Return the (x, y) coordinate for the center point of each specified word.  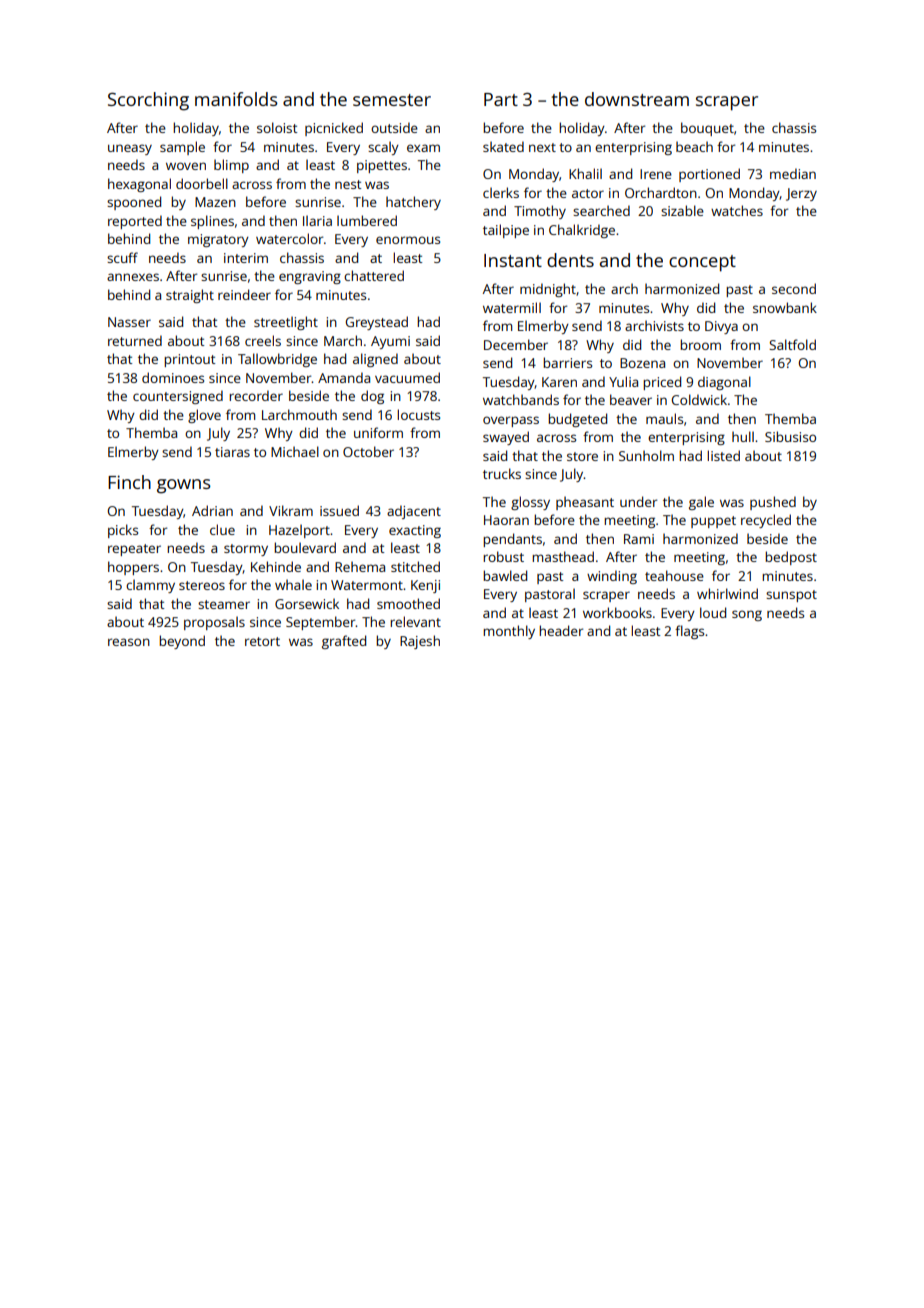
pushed (773, 503)
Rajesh (420, 642)
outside (394, 127)
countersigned (178, 397)
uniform (378, 432)
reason (129, 642)
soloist (277, 127)
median (793, 173)
